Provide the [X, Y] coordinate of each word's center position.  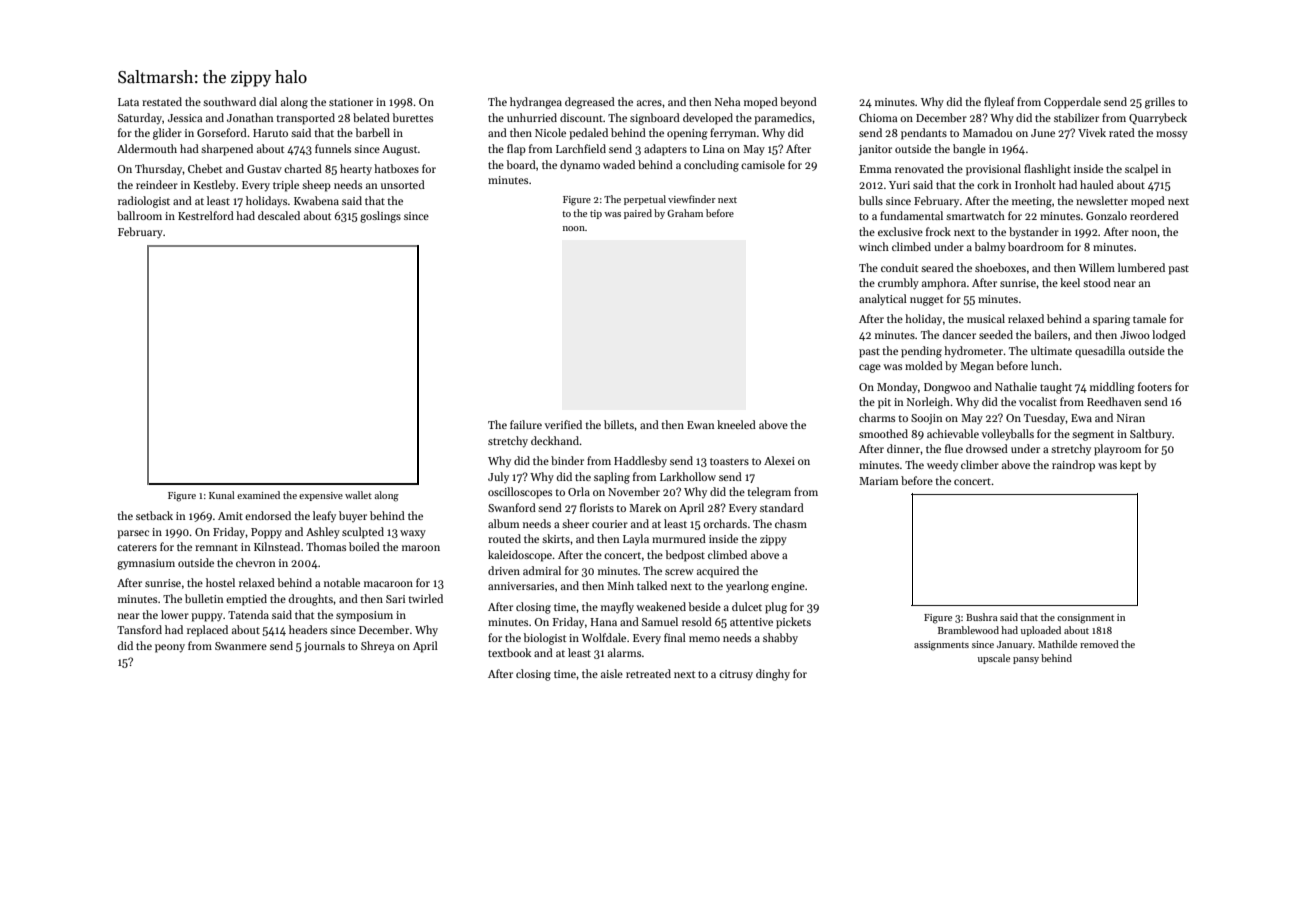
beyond [798, 103]
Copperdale [1072, 103]
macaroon [388, 584]
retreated [648, 673]
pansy [1026, 660]
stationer [351, 102]
